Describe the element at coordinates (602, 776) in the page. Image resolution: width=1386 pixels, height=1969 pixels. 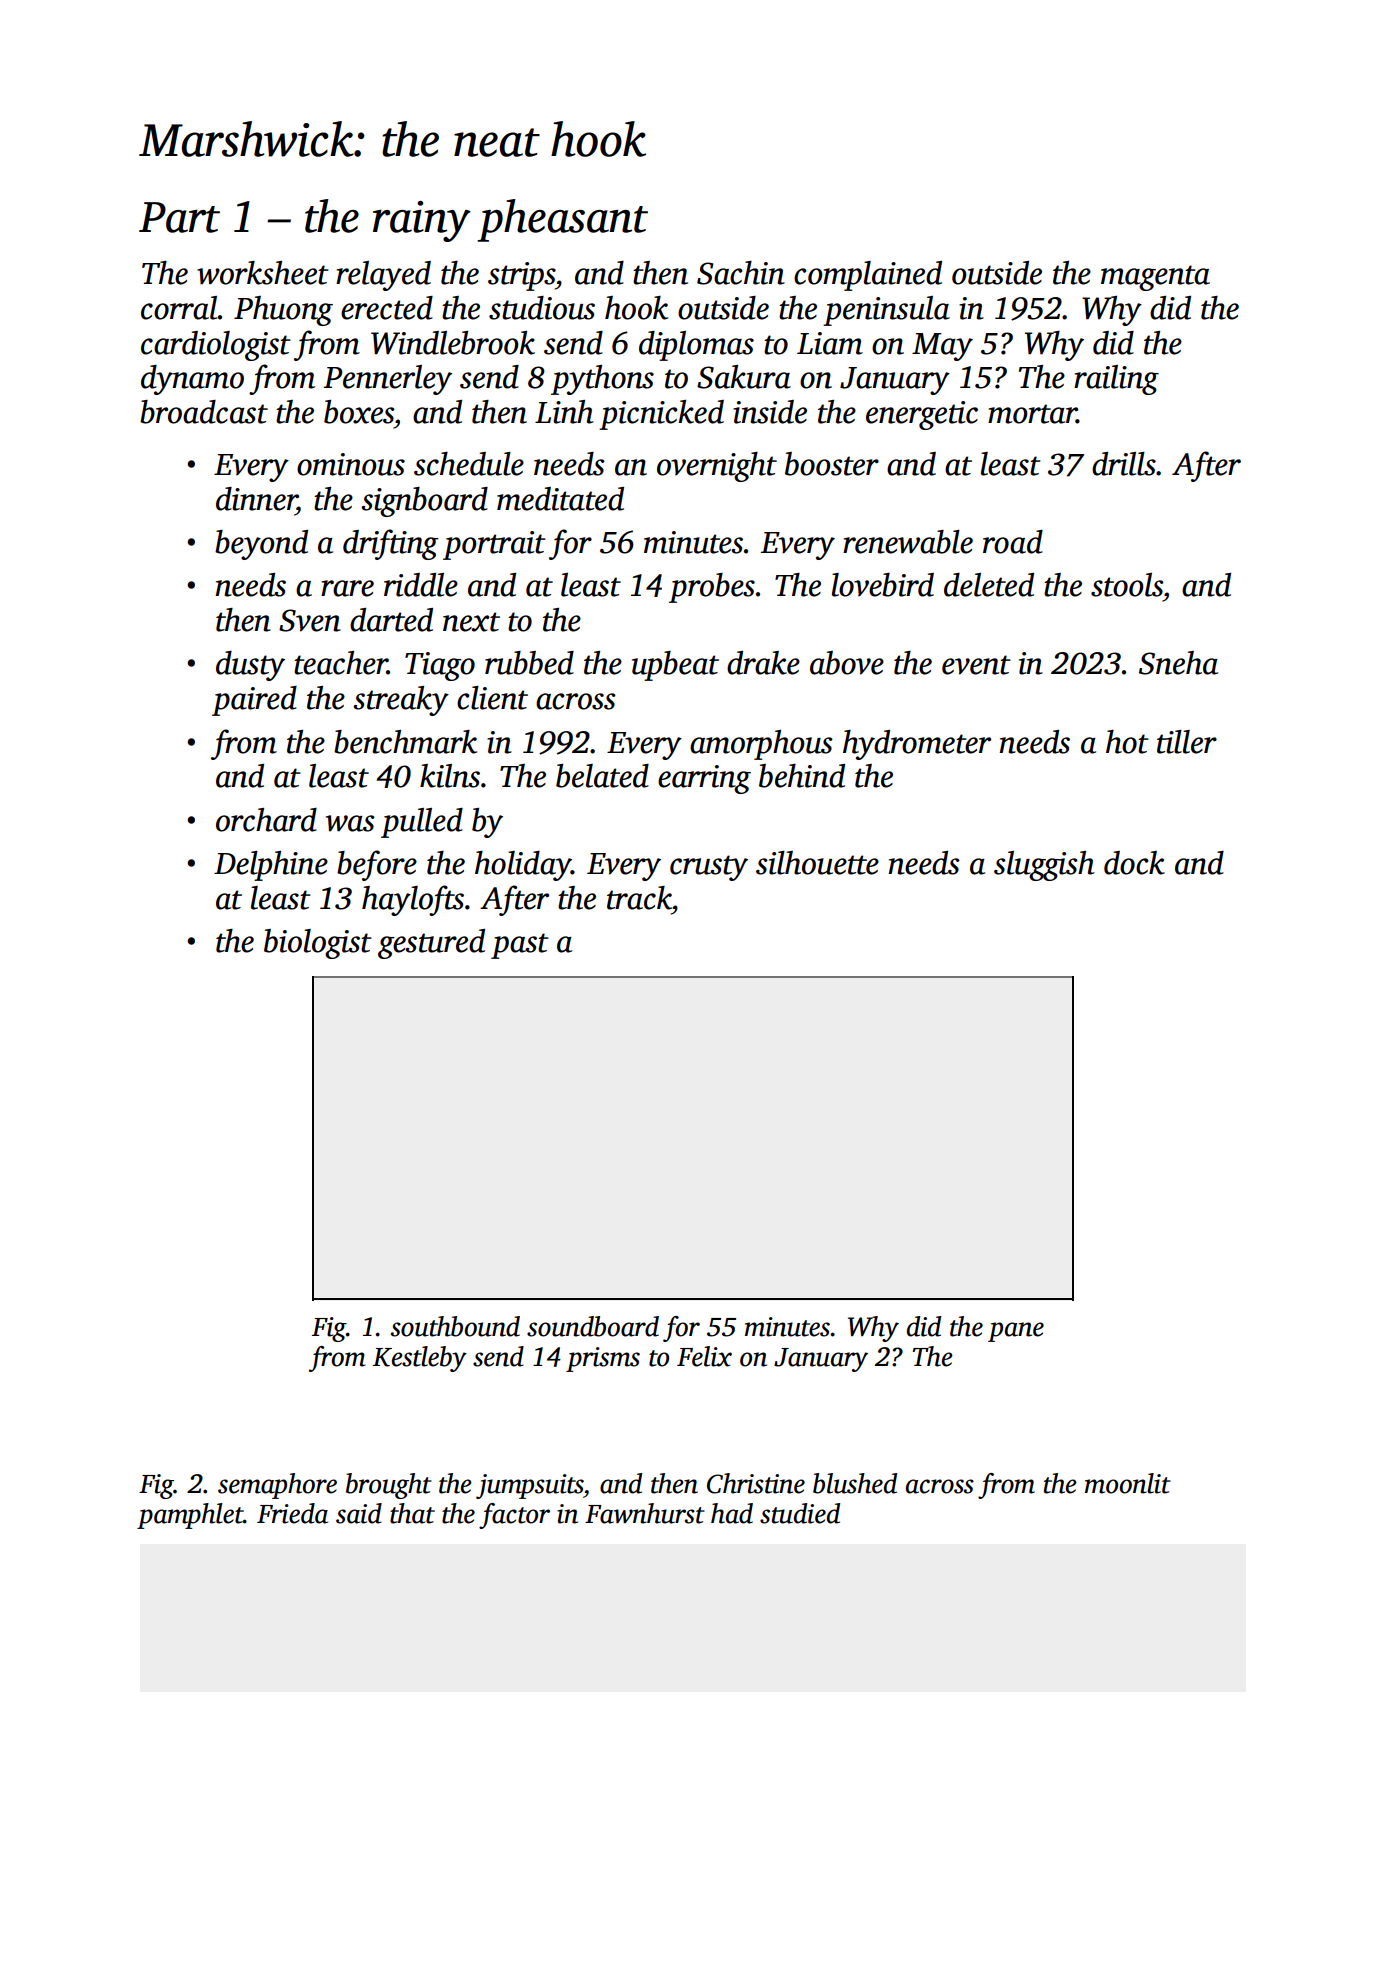
I see `belated` at that location.
